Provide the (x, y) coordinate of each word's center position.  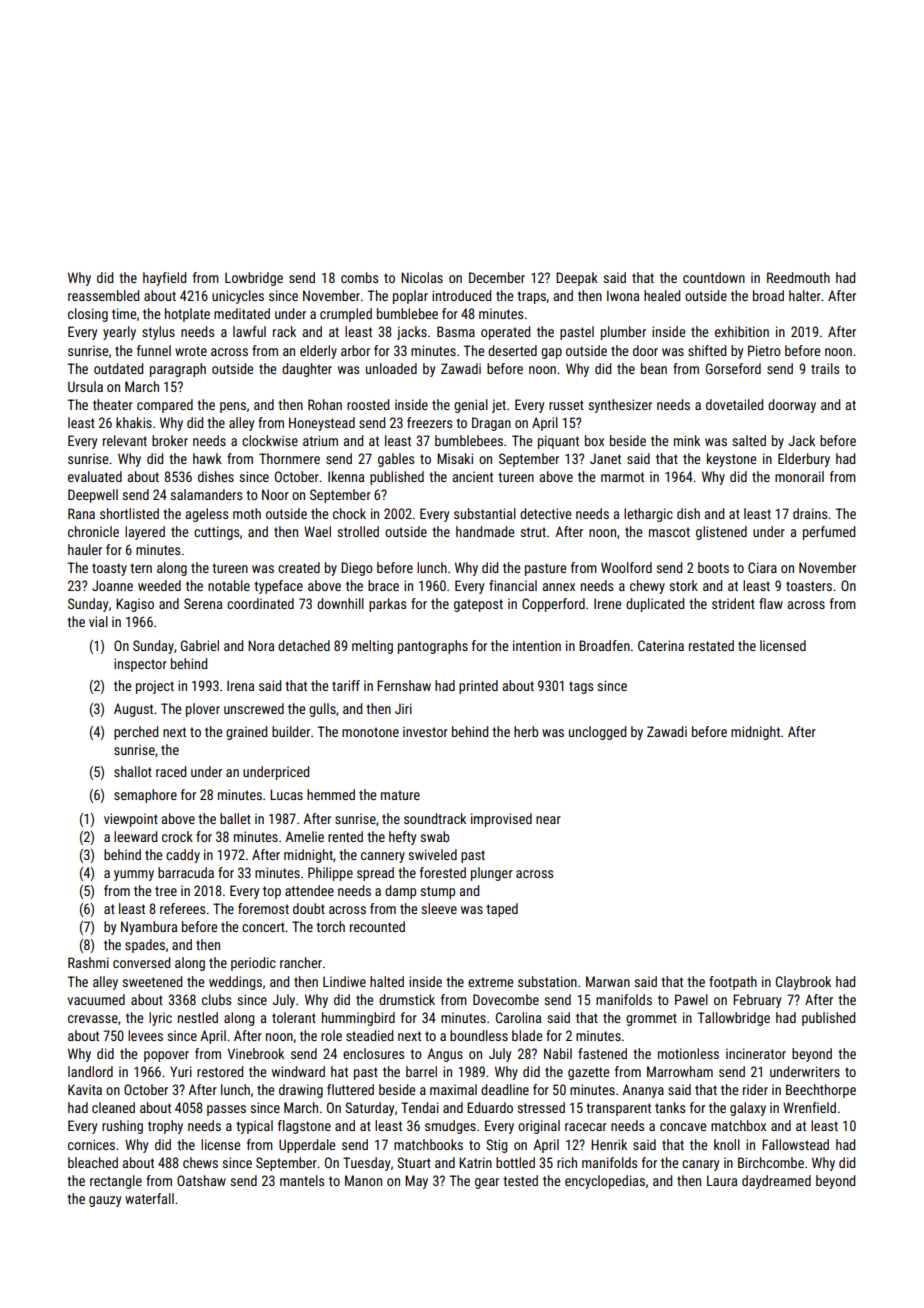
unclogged (597, 733)
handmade (485, 531)
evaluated (95, 476)
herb (526, 731)
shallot (133, 771)
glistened (721, 533)
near (548, 820)
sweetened (152, 981)
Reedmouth (798, 277)
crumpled (346, 315)
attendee (309, 890)
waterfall (149, 1198)
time (124, 313)
